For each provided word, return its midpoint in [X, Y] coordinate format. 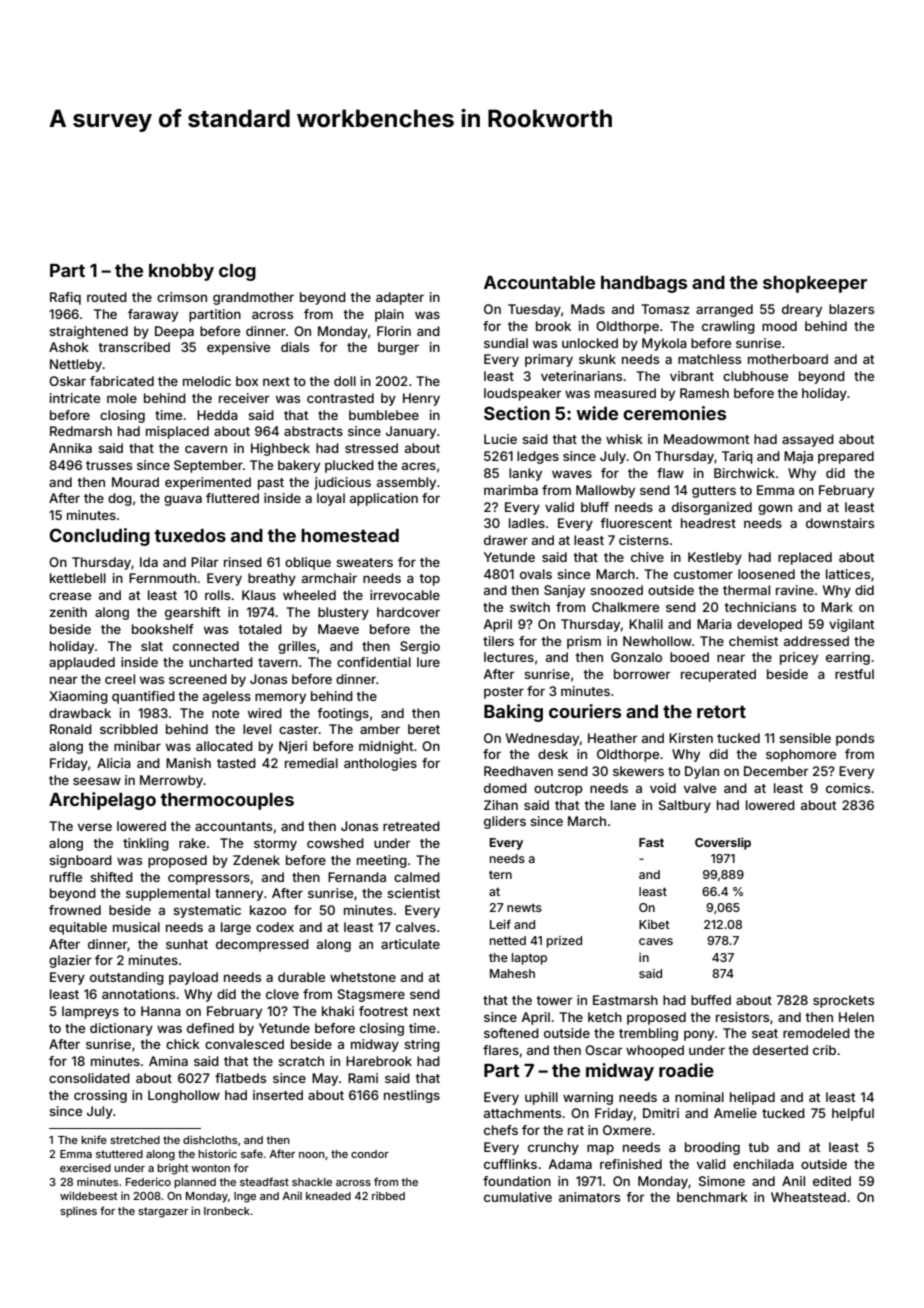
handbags [644, 284]
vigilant [851, 625]
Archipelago [102, 801]
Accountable [539, 282]
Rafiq [65, 298]
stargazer [163, 1212]
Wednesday [542, 739]
